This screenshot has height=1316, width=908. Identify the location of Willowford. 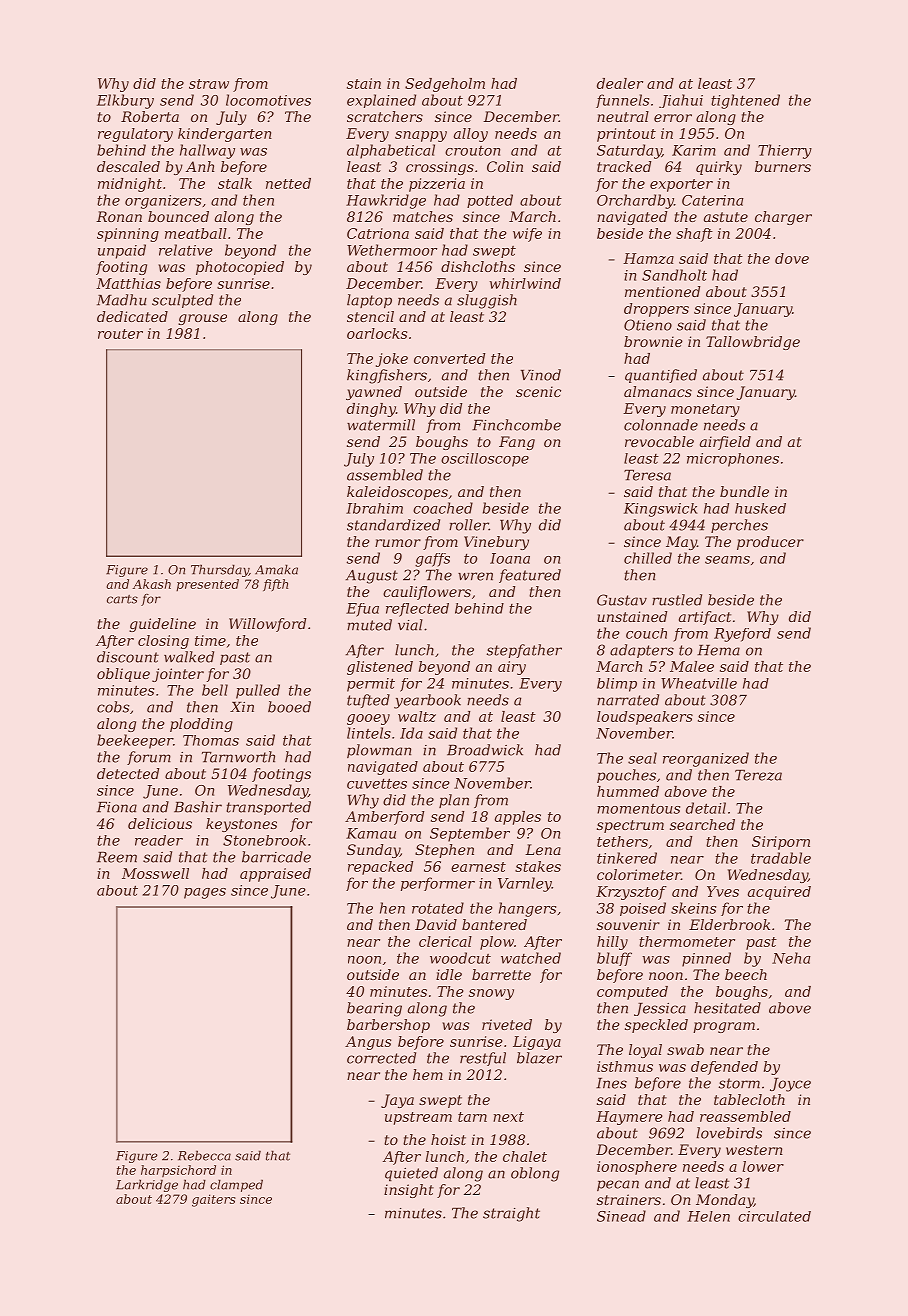
(267, 625).
